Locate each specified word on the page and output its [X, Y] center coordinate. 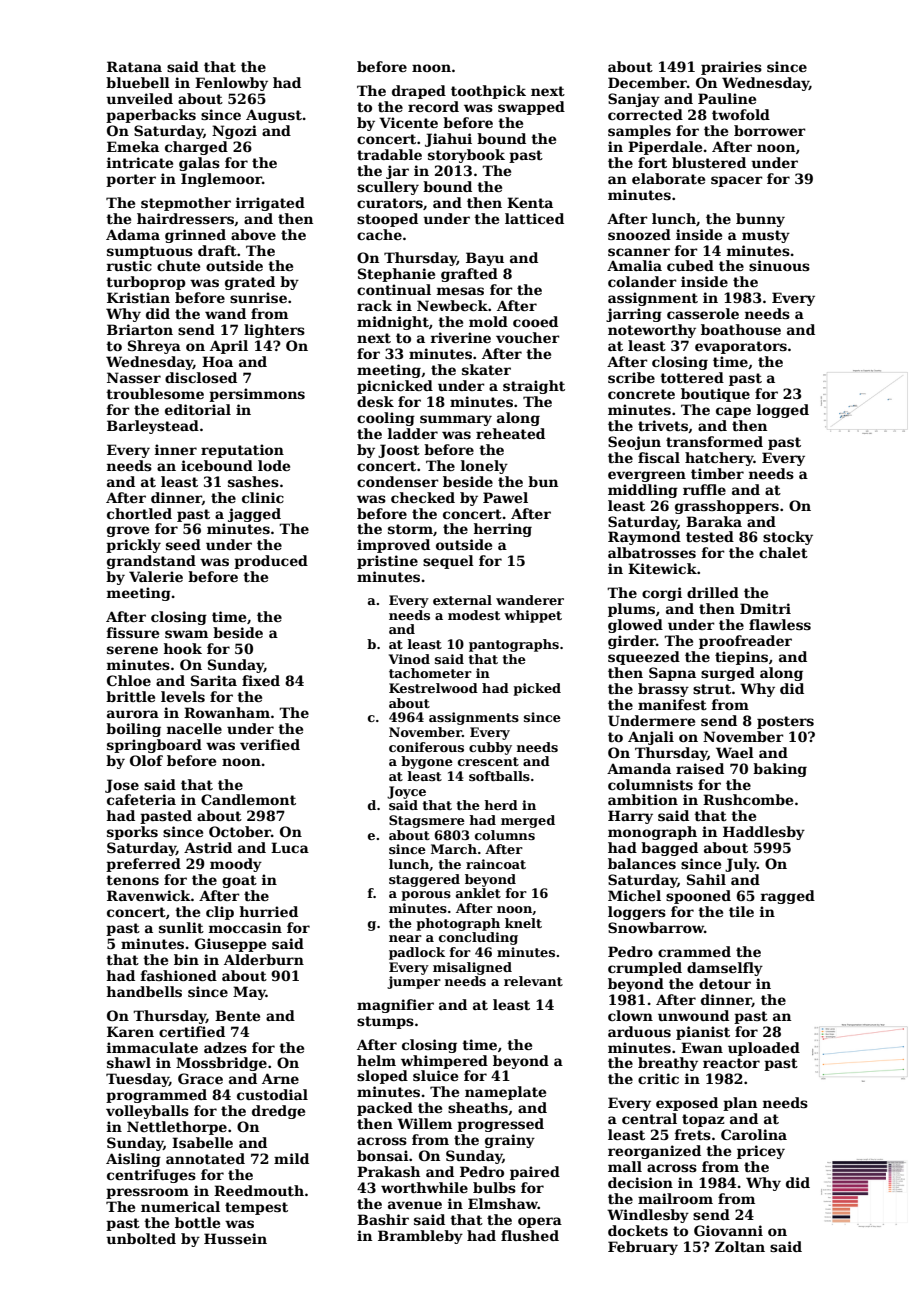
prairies [731, 68]
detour [725, 983]
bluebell [138, 82]
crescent [488, 761]
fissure [133, 632]
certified [192, 1031]
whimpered [444, 1062]
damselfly [725, 969]
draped [419, 92]
